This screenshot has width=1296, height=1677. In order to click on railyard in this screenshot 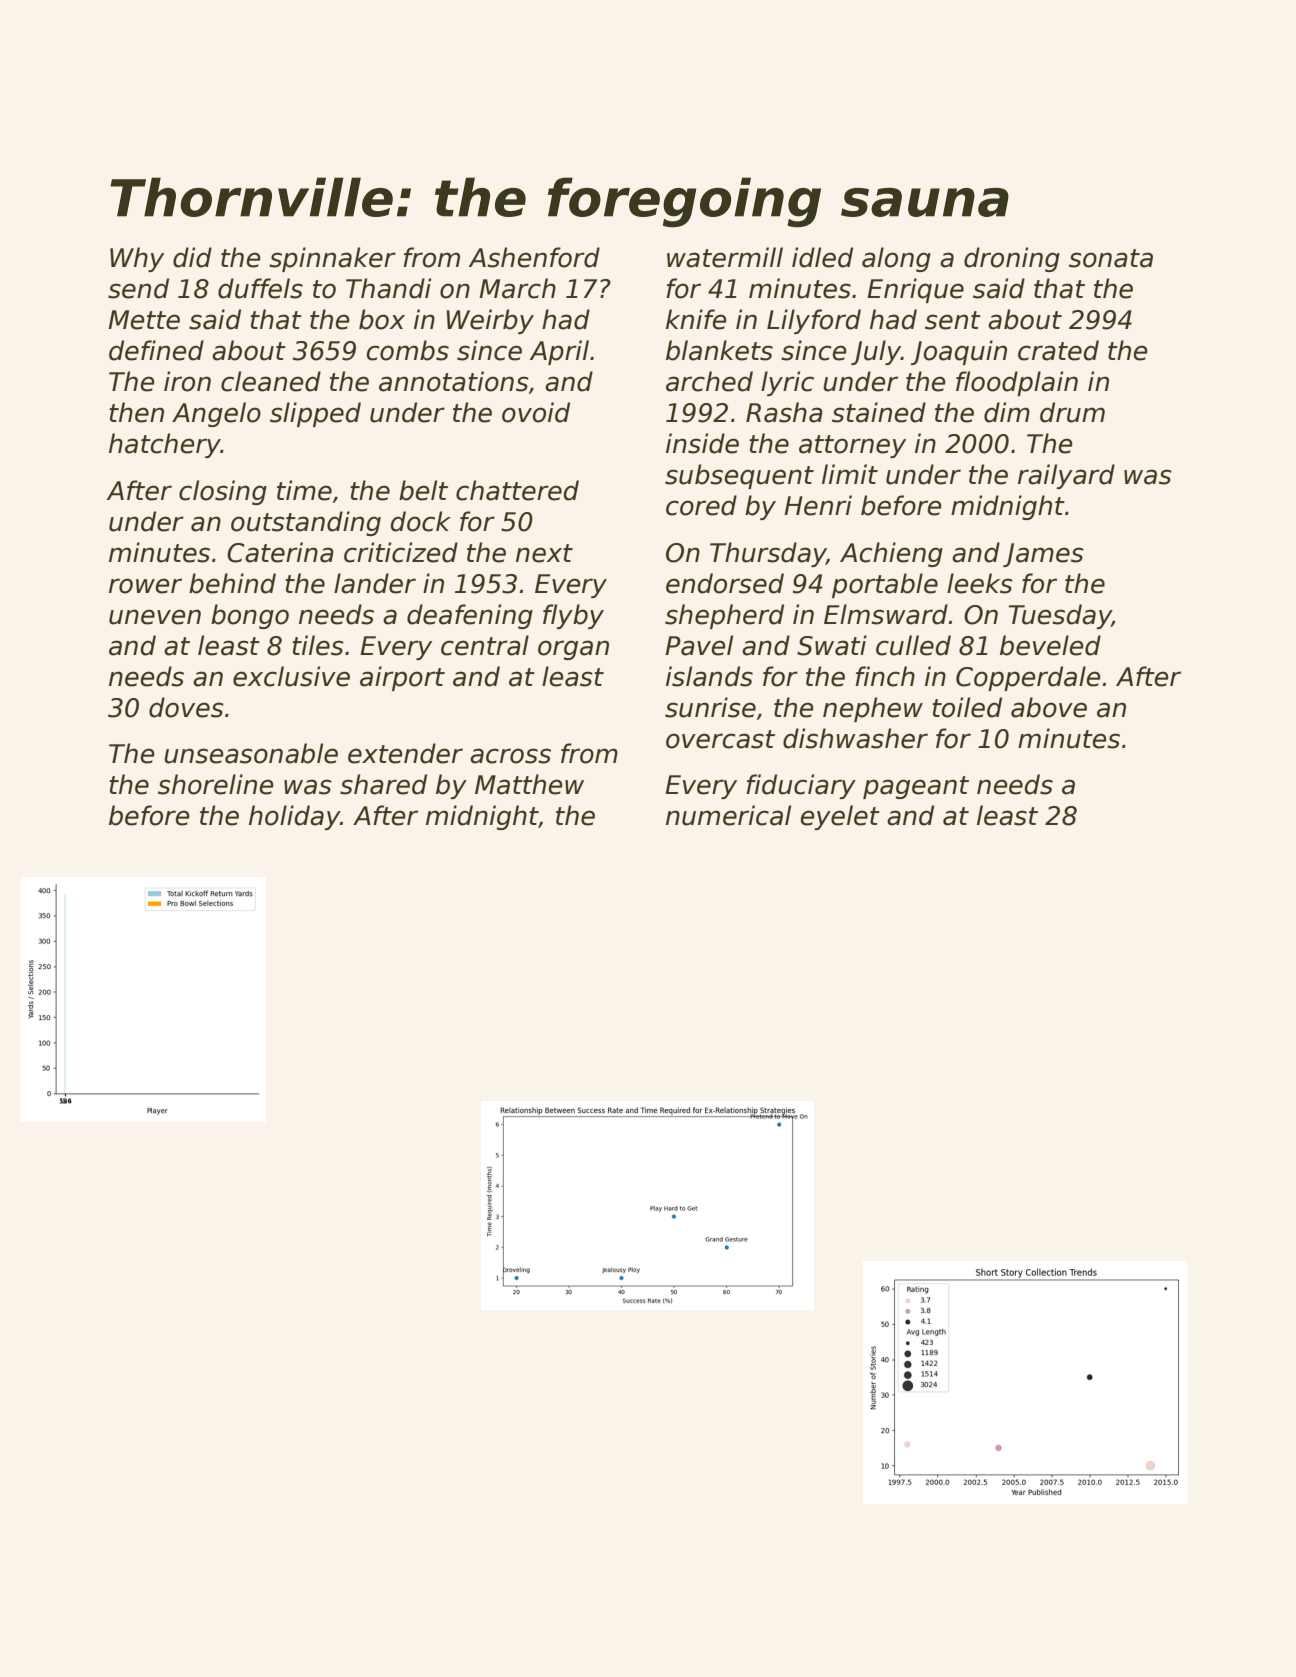, I will do `click(1066, 476)`.
